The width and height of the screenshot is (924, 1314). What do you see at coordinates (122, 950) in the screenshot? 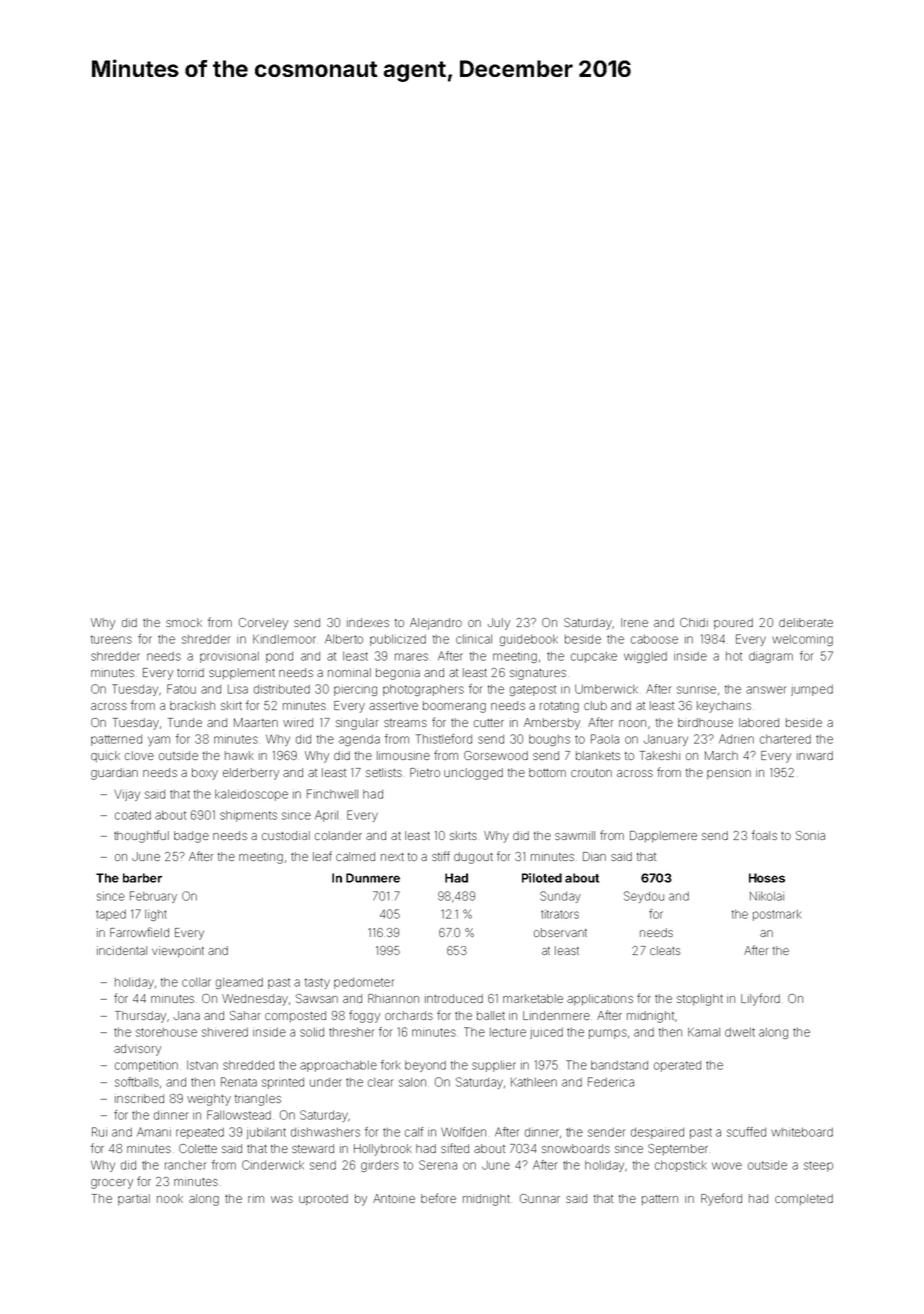
I see `incidental` at bounding box center [122, 950].
